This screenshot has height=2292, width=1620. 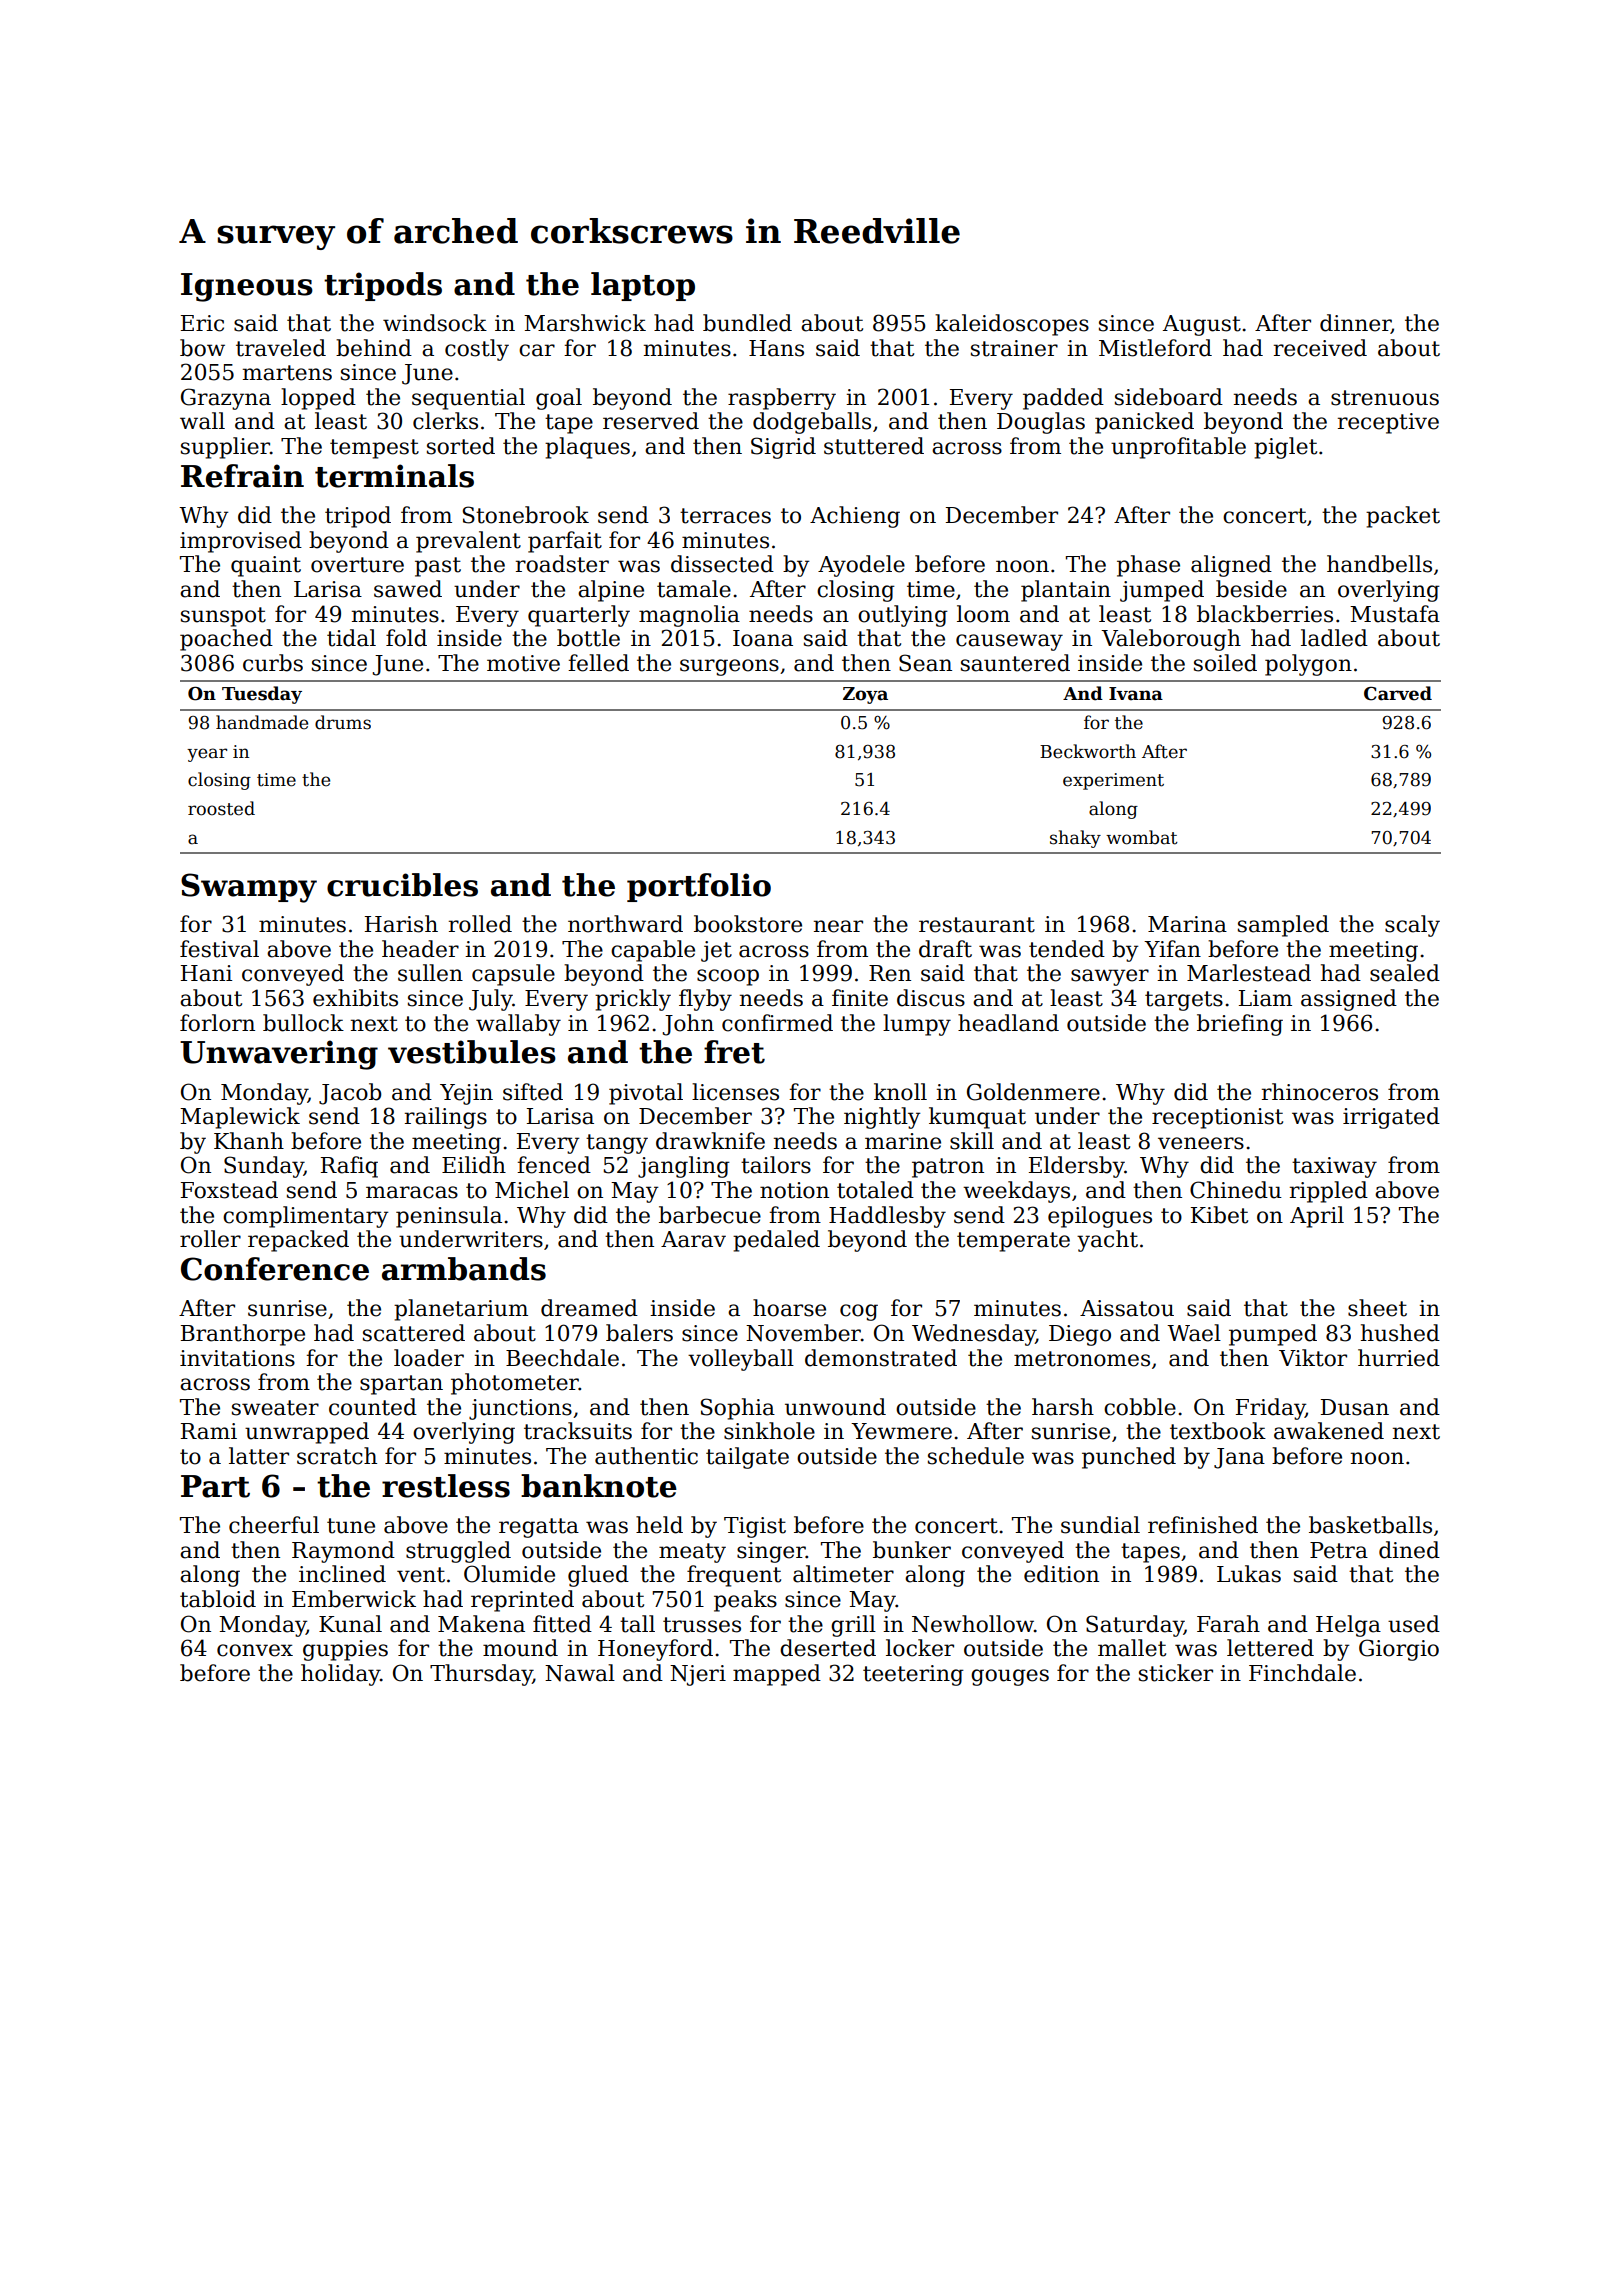 What do you see at coordinates (247, 287) in the screenshot?
I see `Igneous` at bounding box center [247, 287].
